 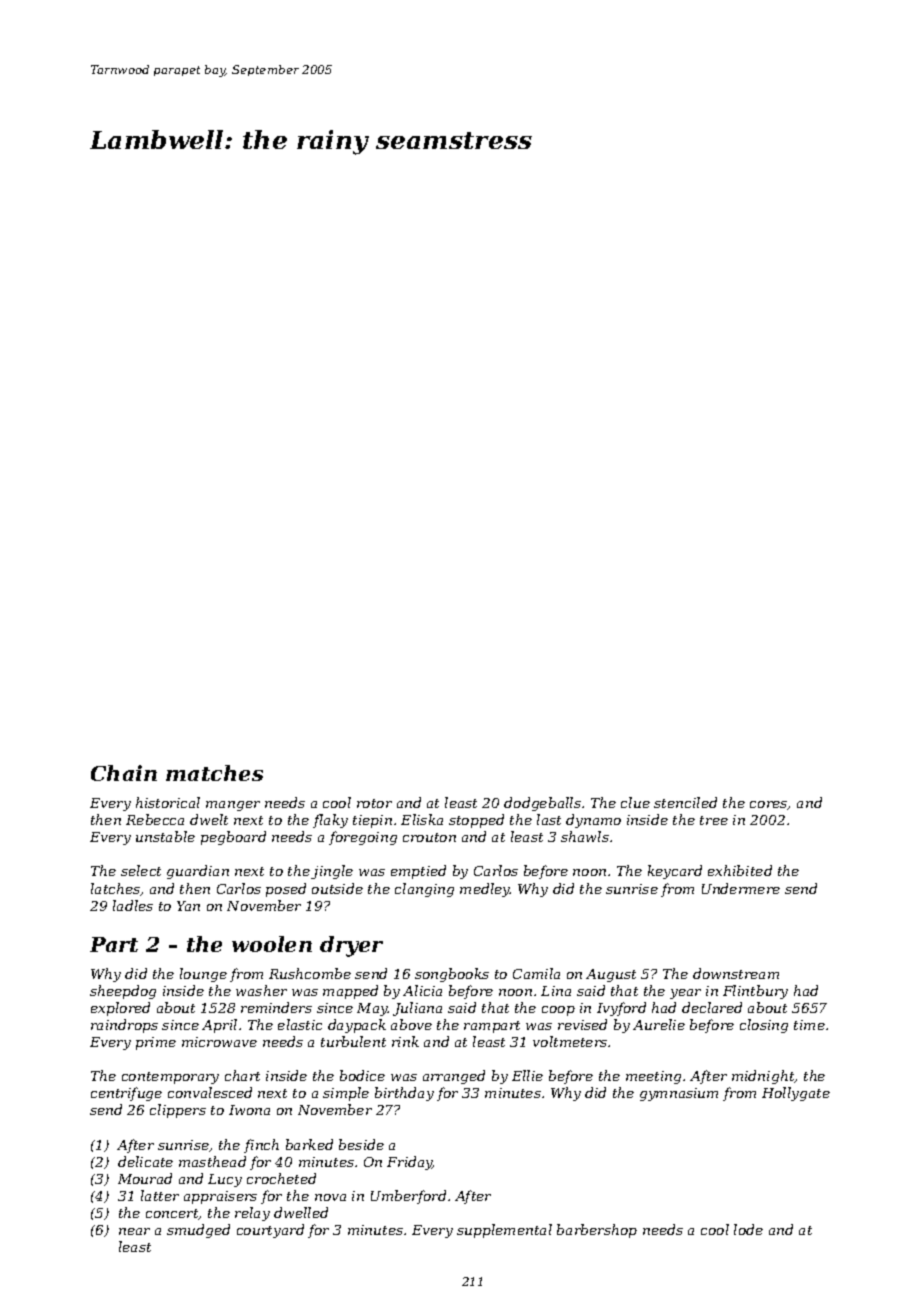 I want to click on matches, so click(x=214, y=773).
